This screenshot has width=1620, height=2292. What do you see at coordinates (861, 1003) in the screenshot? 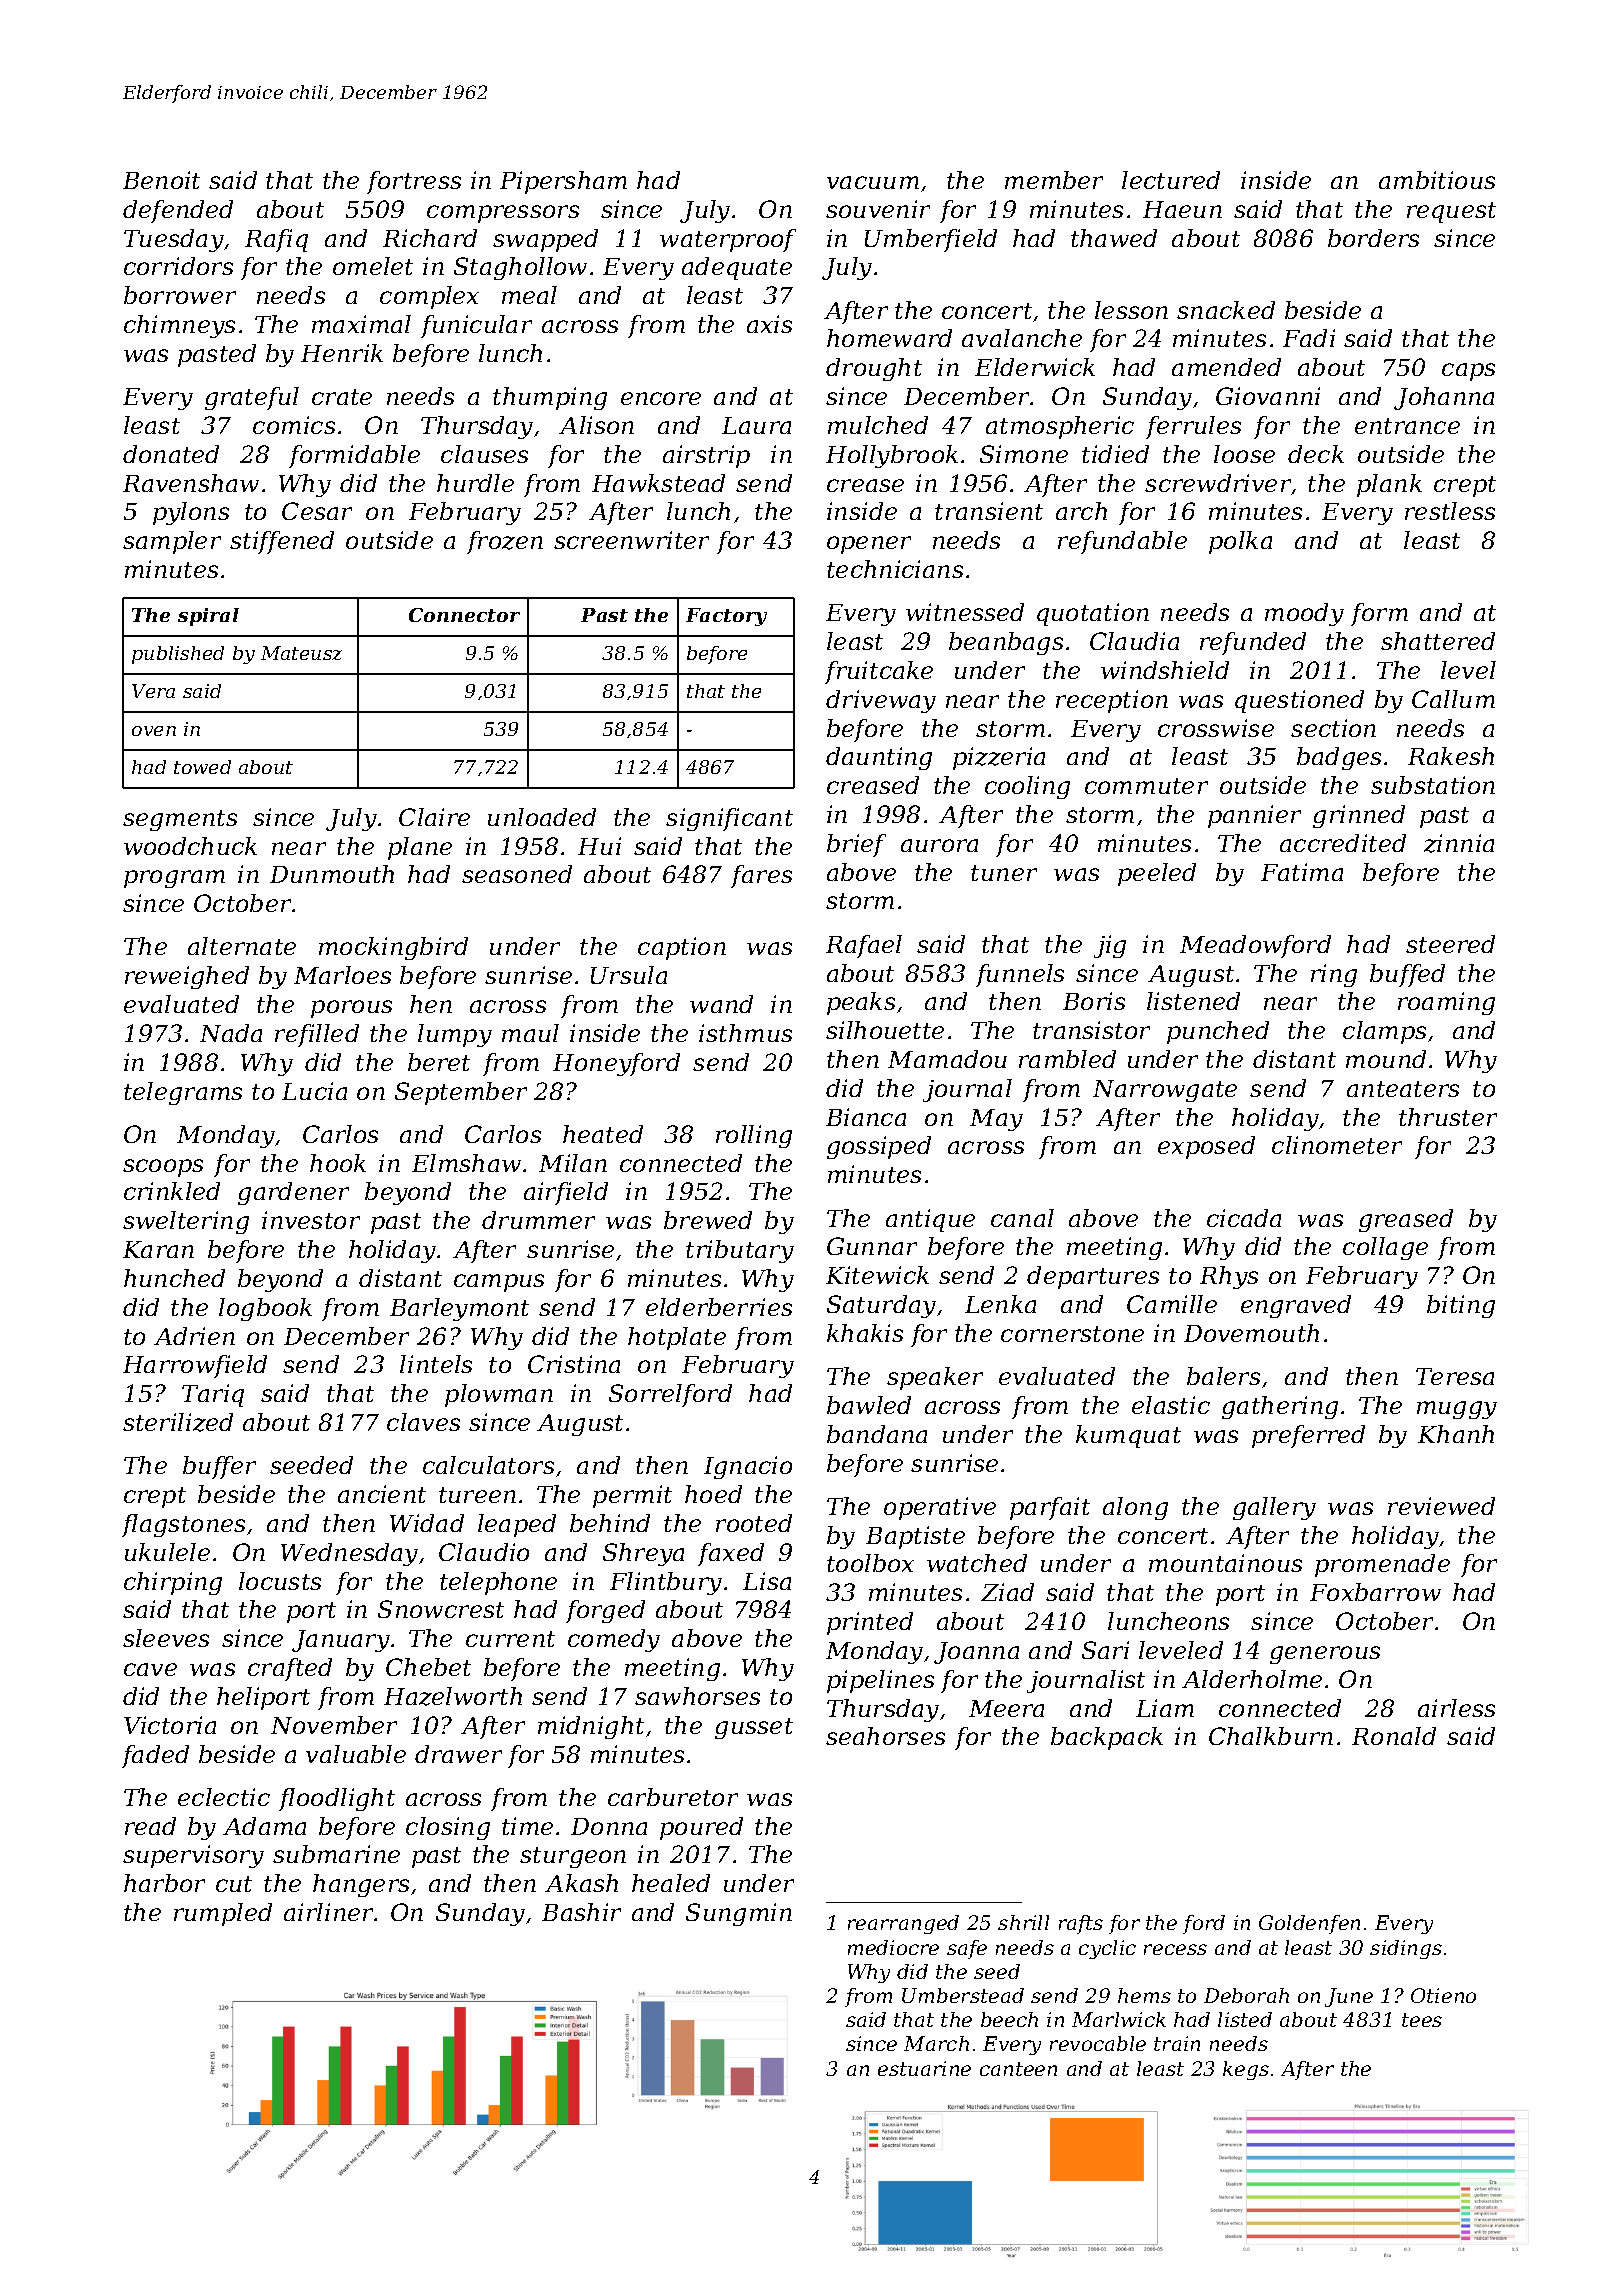
I see `peaks` at bounding box center [861, 1003].
